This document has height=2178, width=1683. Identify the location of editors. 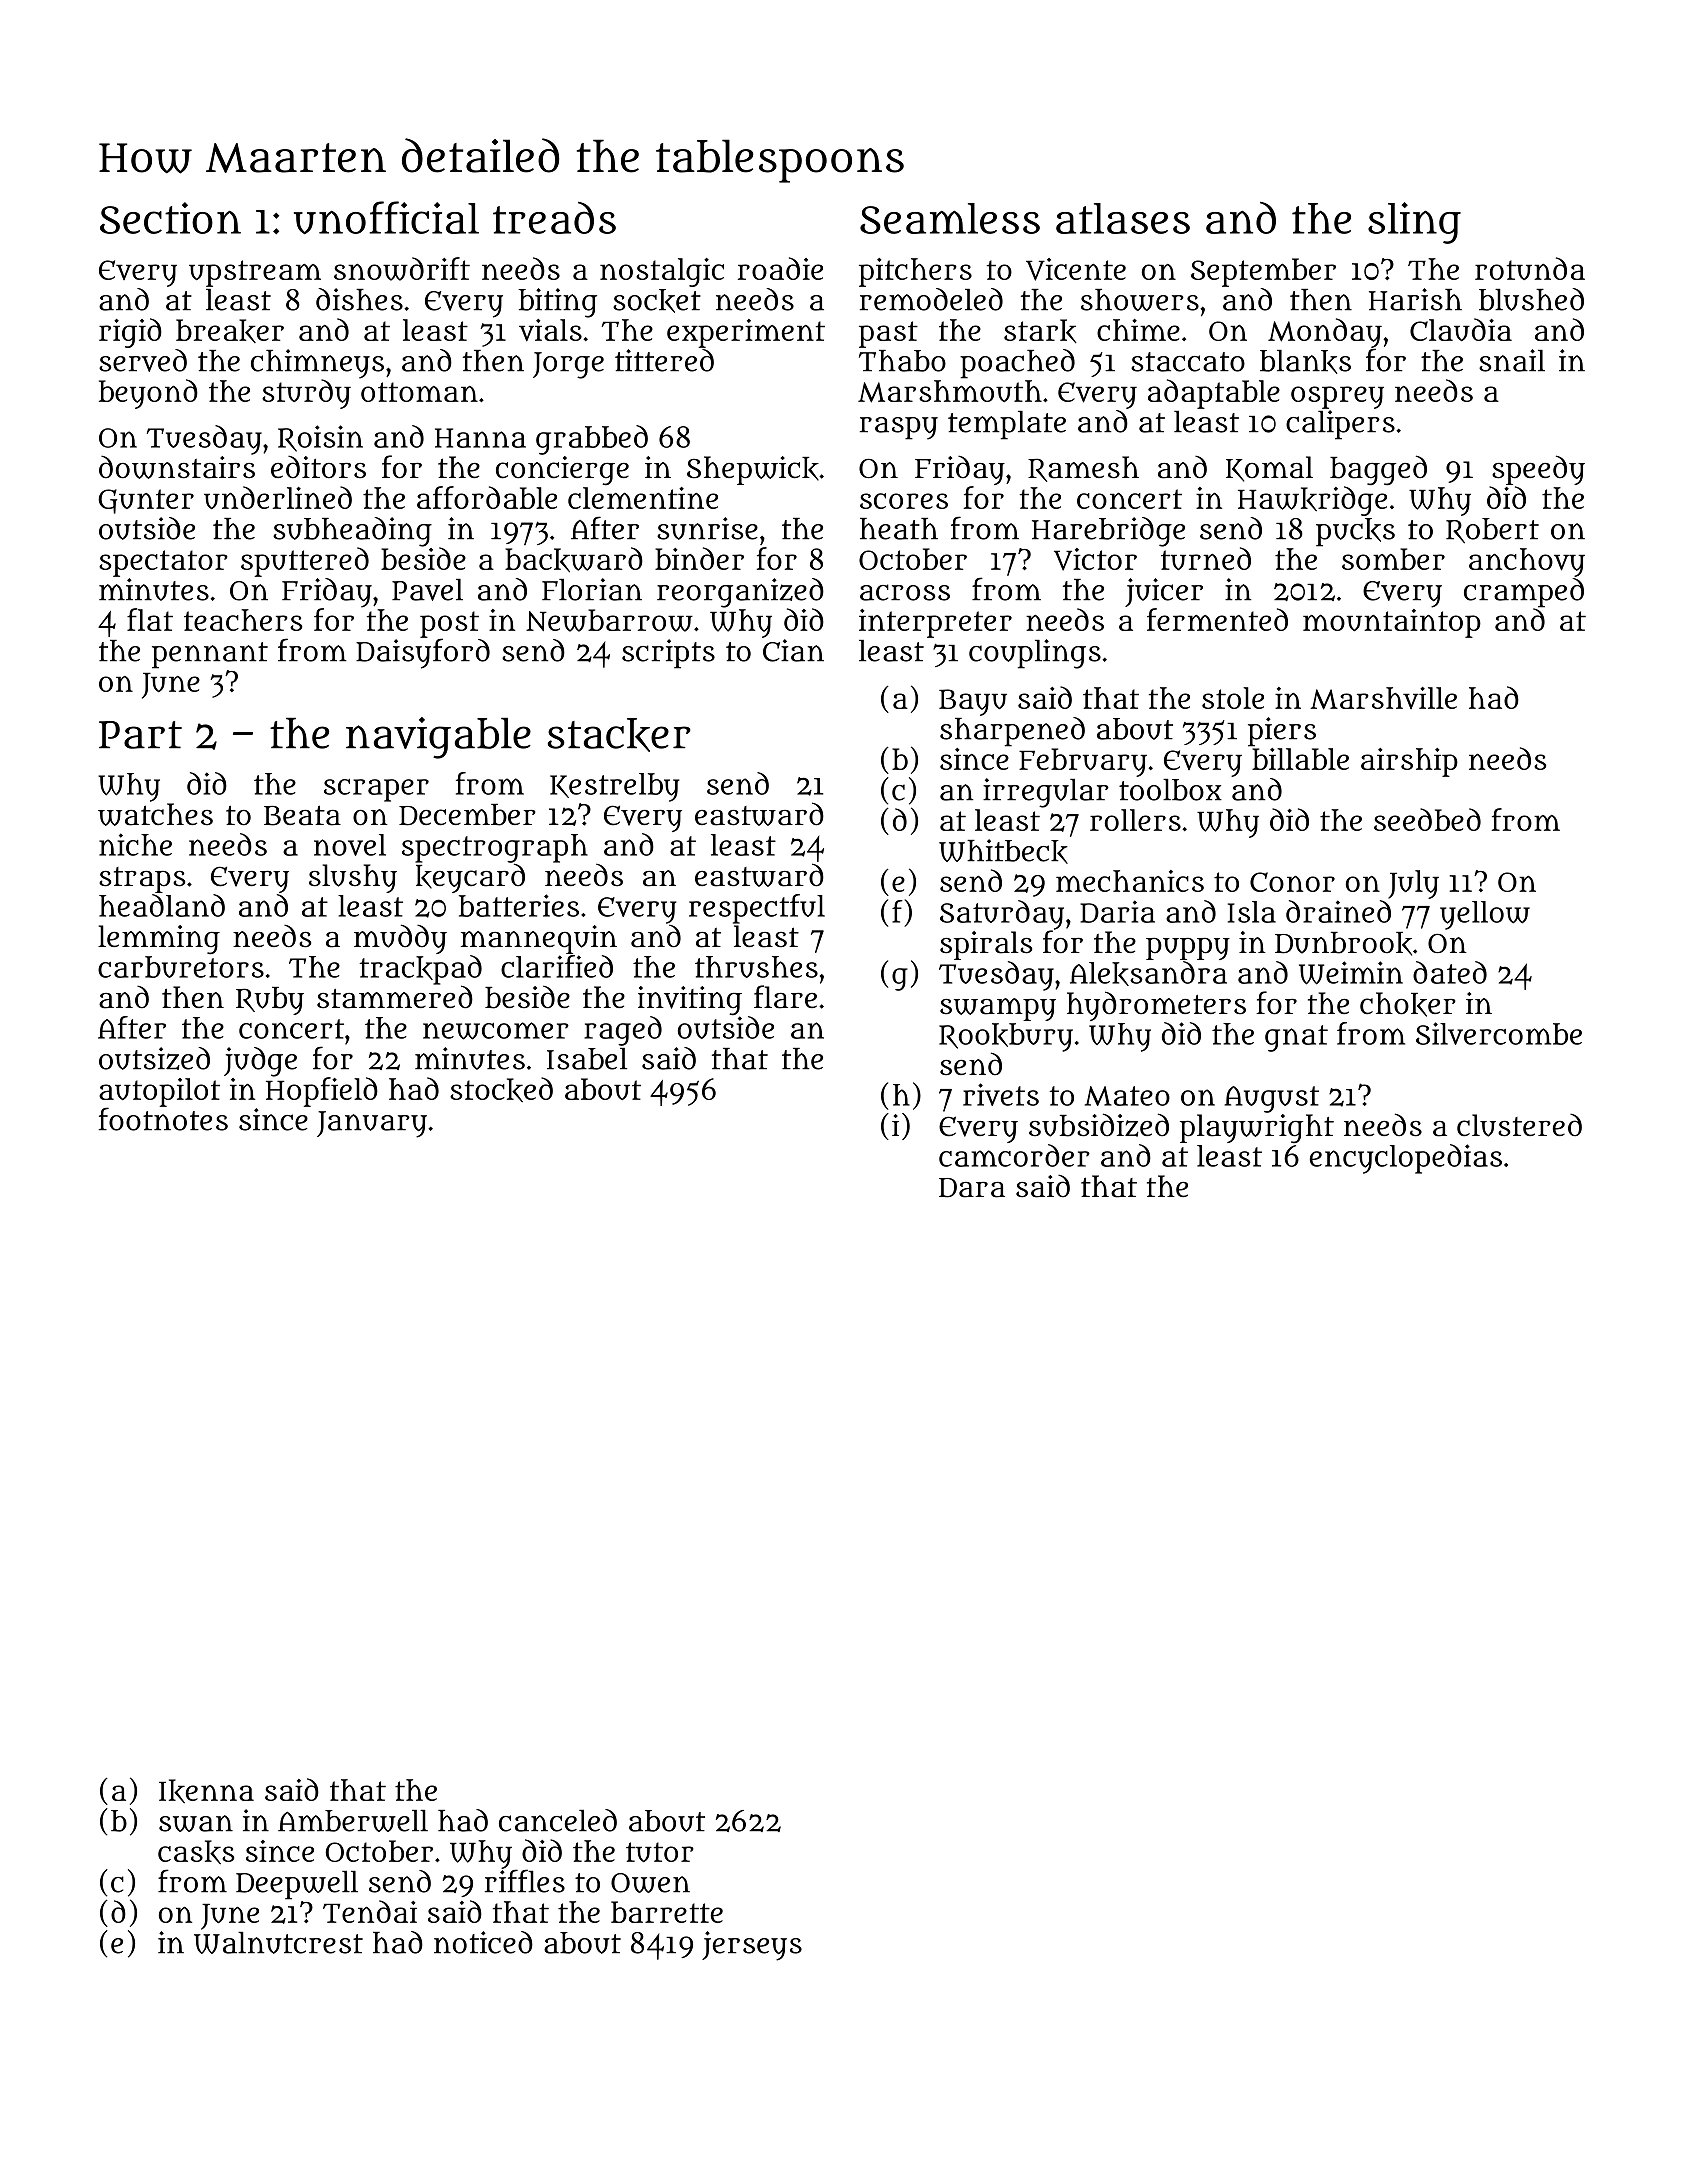
(318, 467).
